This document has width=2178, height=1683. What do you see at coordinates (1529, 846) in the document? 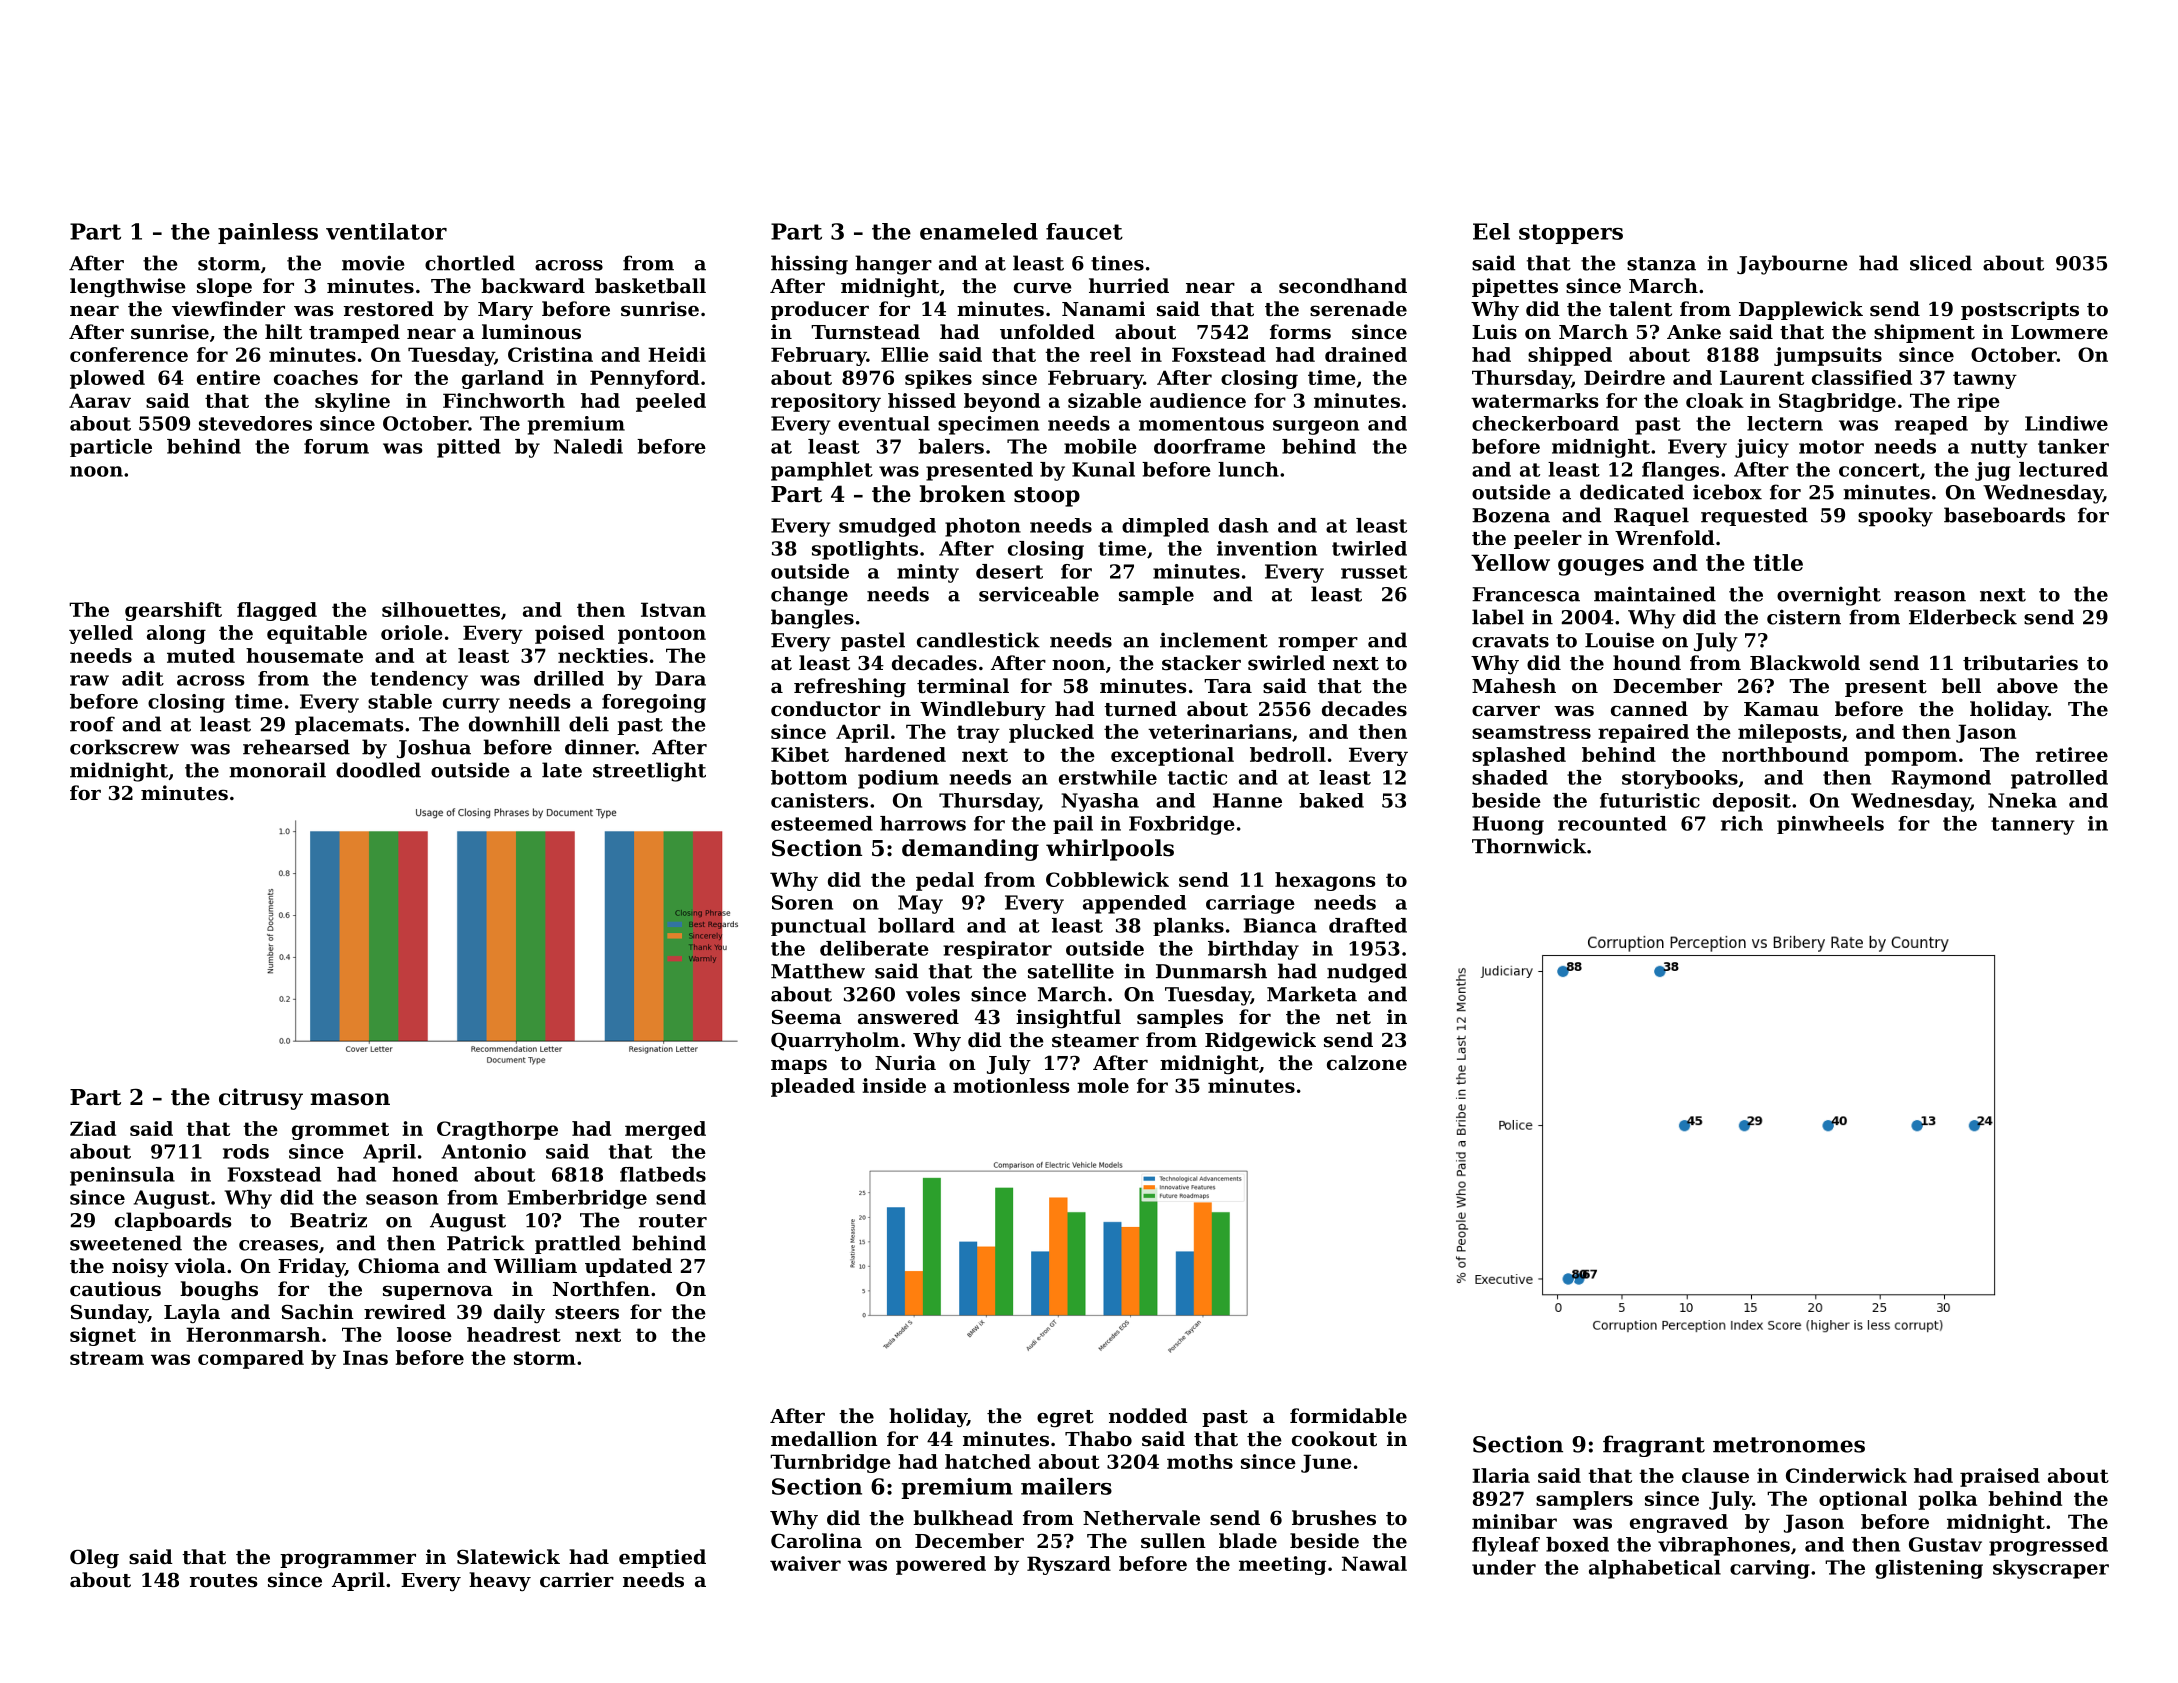
I see `Thornwick` at bounding box center [1529, 846].
